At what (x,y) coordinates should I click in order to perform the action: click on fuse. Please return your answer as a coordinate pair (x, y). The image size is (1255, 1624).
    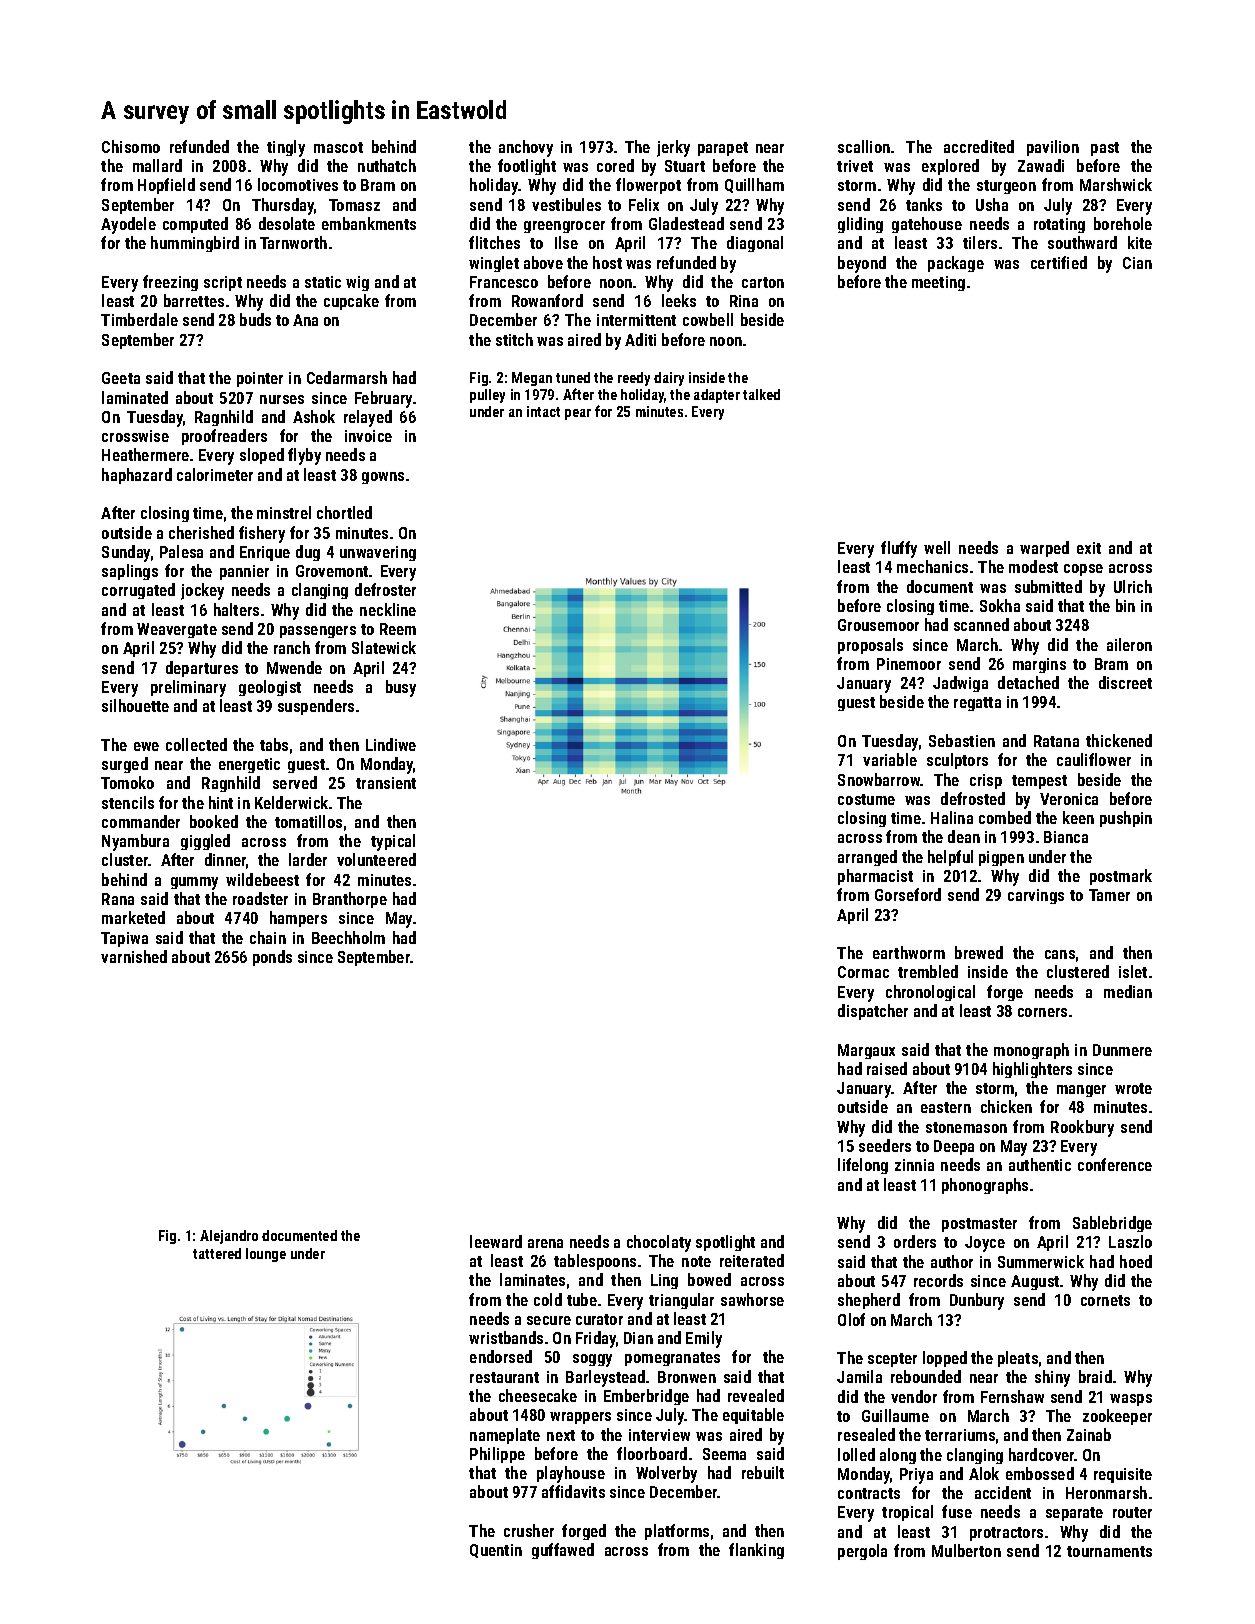
    Looking at the image, I should click on (957, 1511).
